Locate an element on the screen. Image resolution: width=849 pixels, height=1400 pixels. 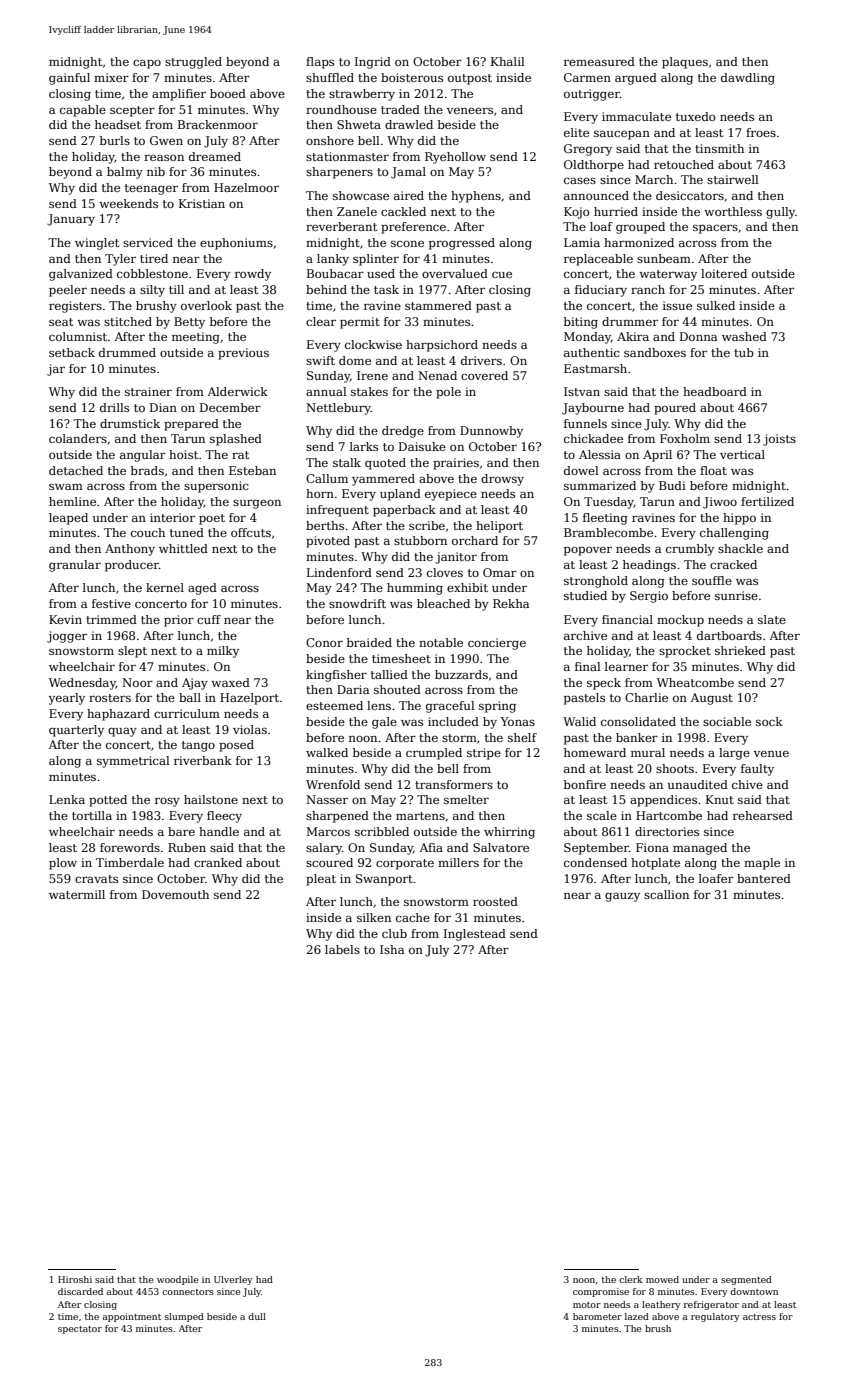
Khalil is located at coordinates (508, 61).
